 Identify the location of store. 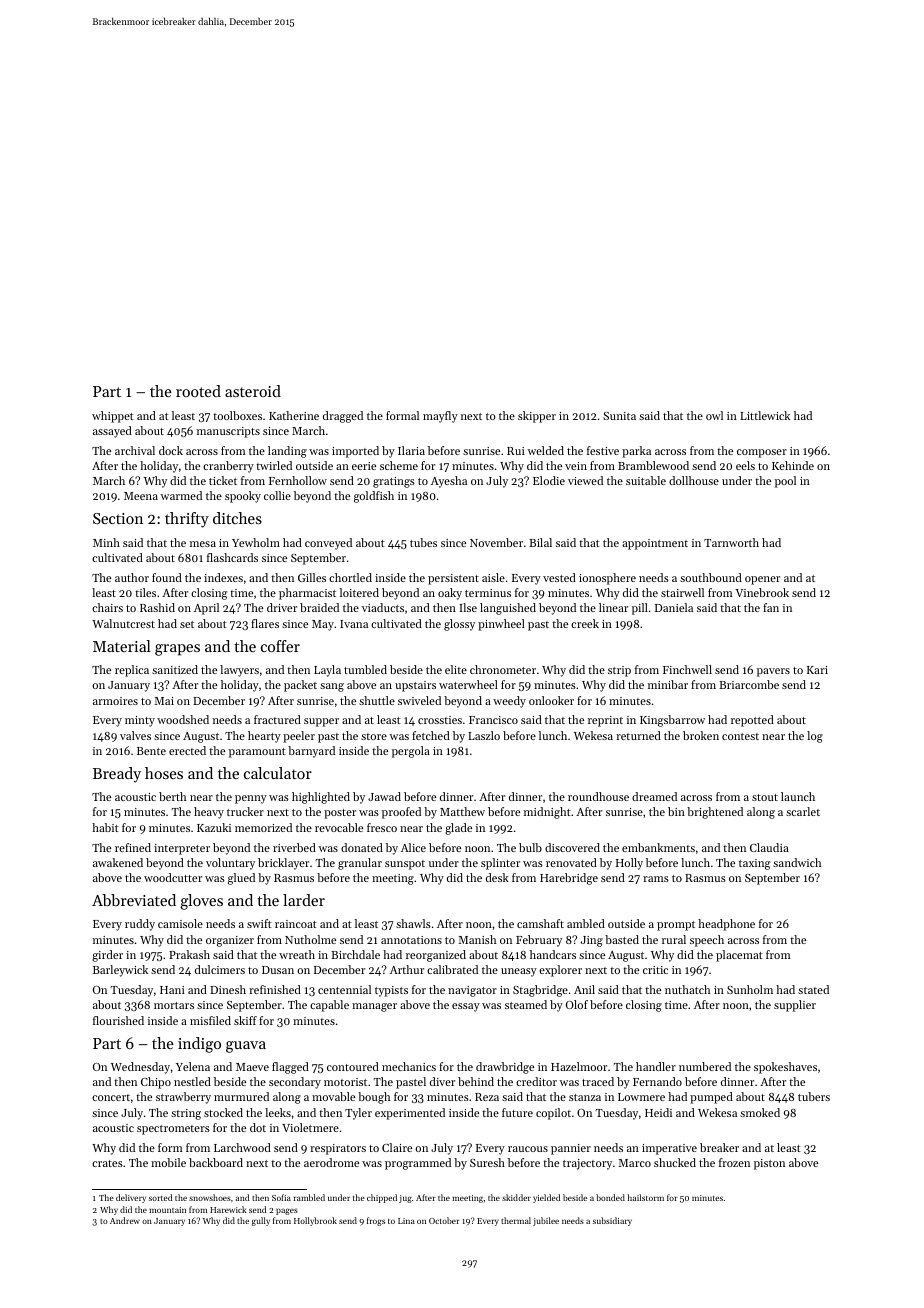
(374, 736).
